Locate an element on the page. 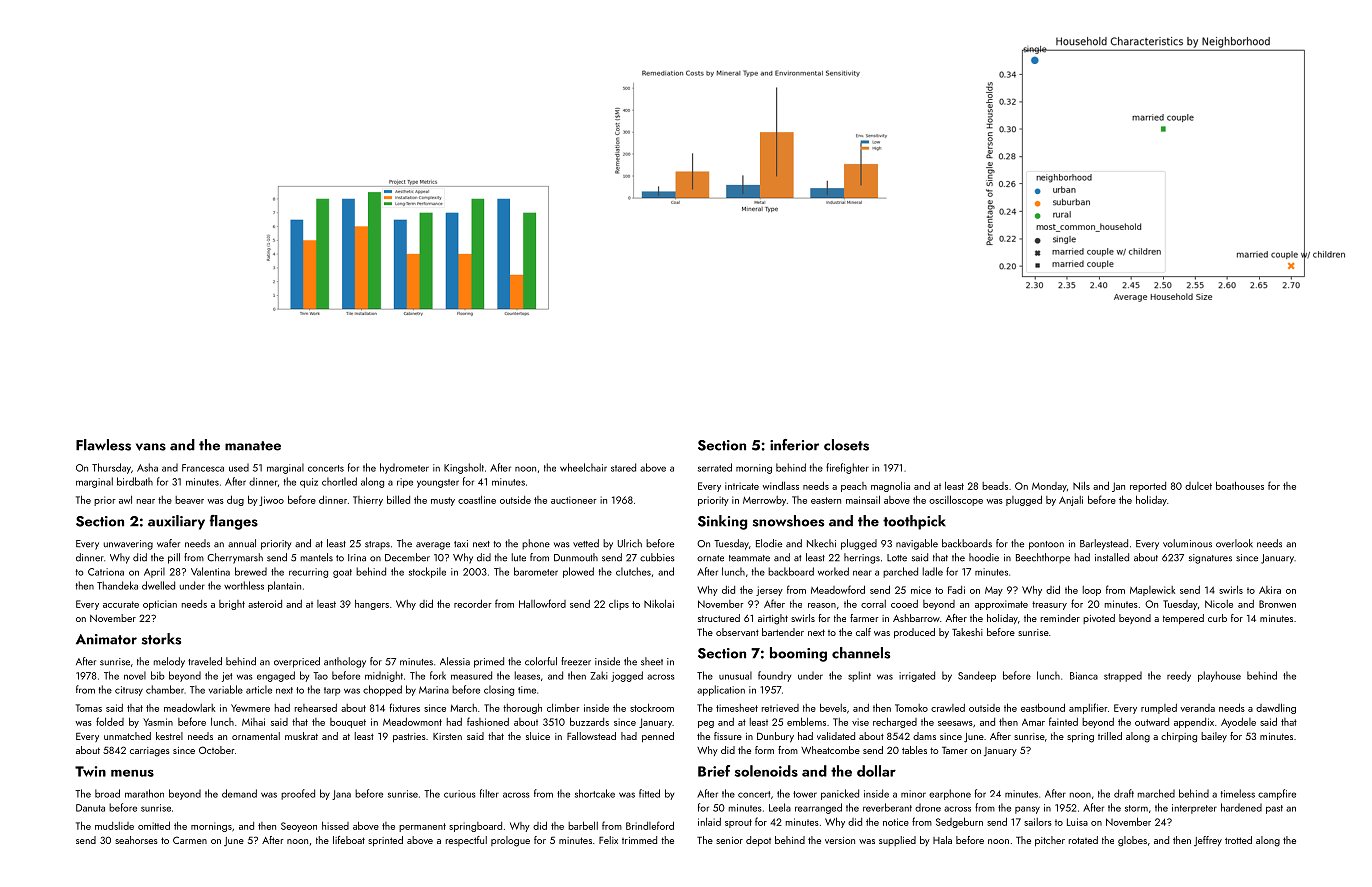 The width and height of the document is (1372, 887). teammate is located at coordinates (749, 558).
